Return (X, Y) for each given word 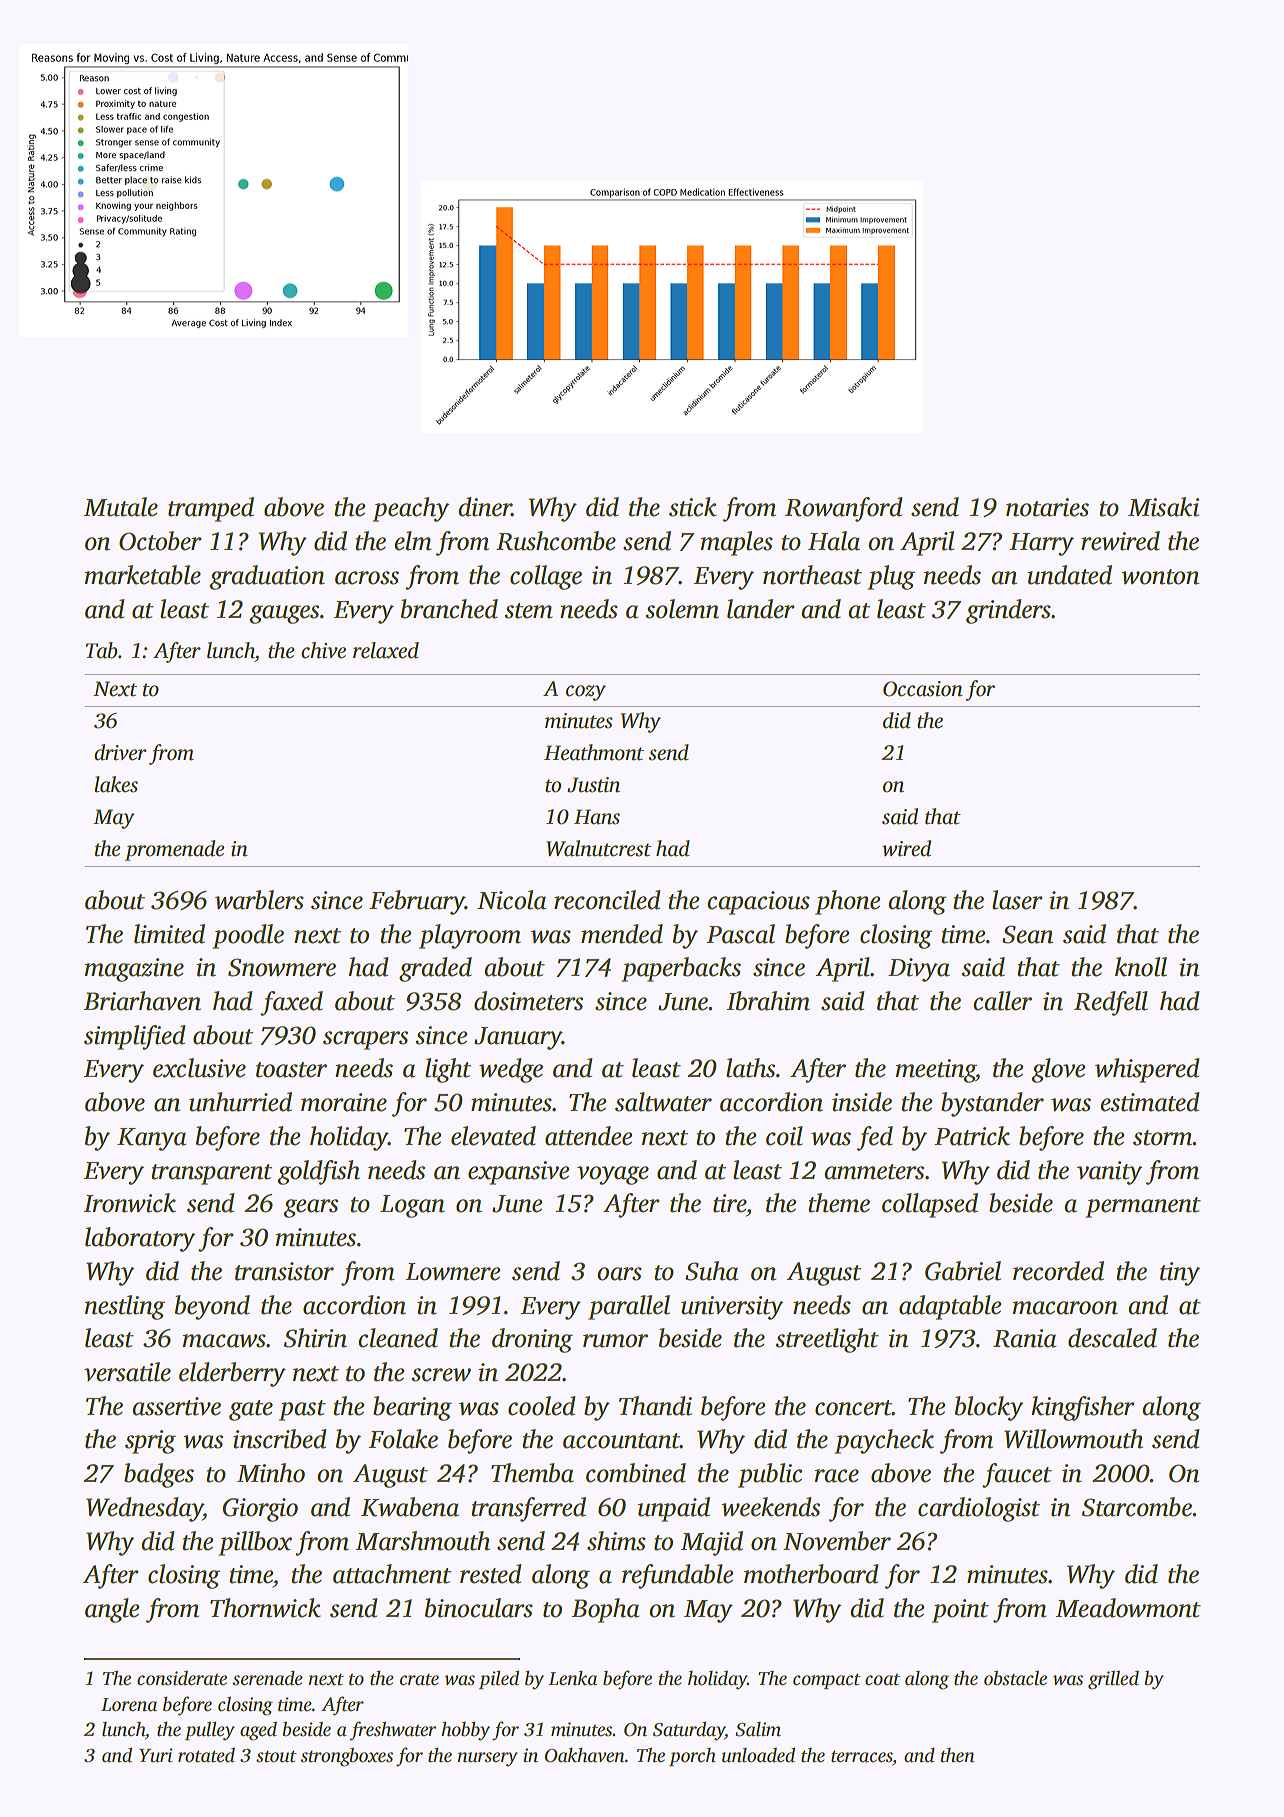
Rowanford (844, 509)
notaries (1047, 507)
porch (692, 1757)
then (957, 1755)
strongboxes (346, 1757)
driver (120, 752)
